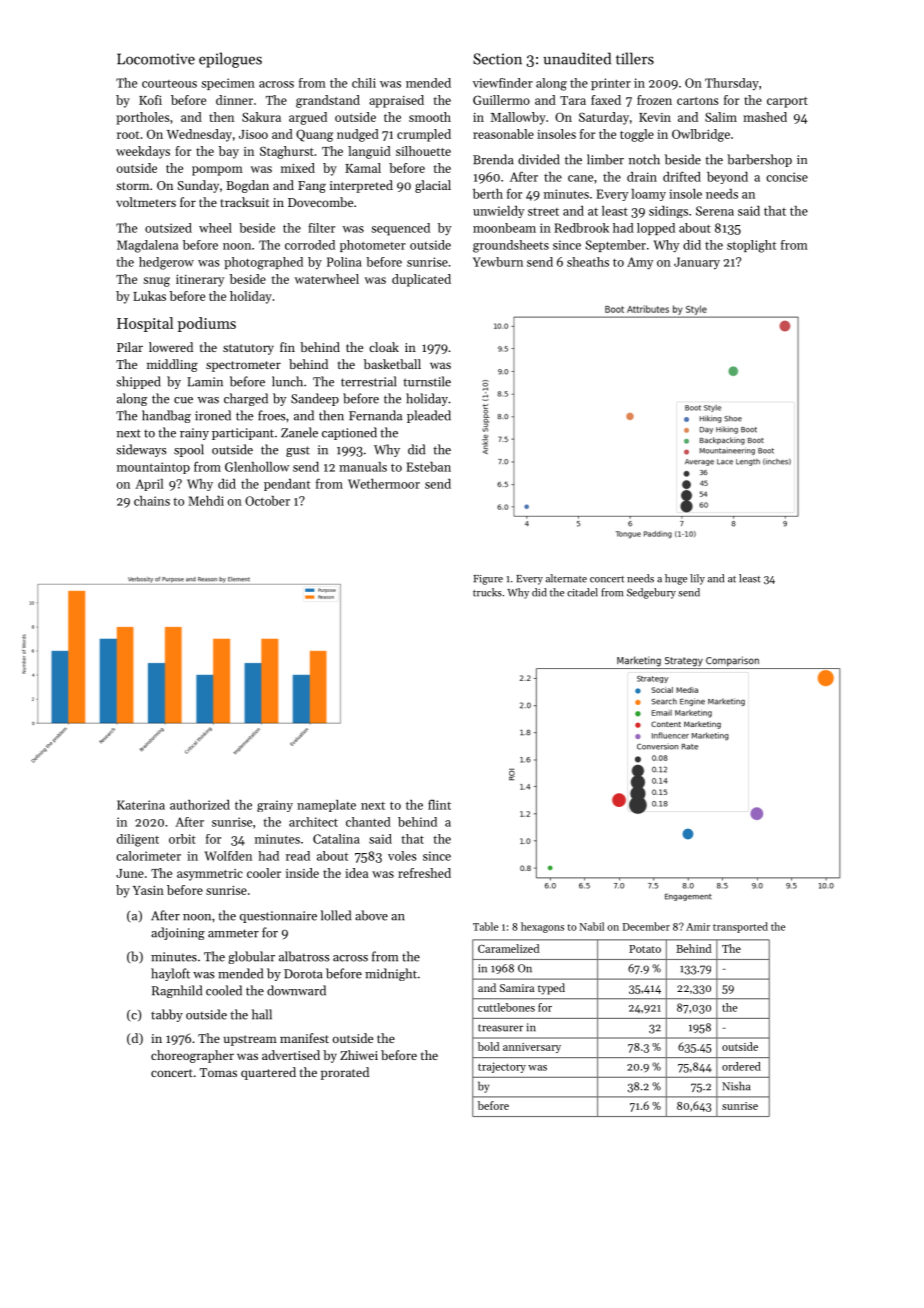  I want to click on refreshed, so click(424, 873).
